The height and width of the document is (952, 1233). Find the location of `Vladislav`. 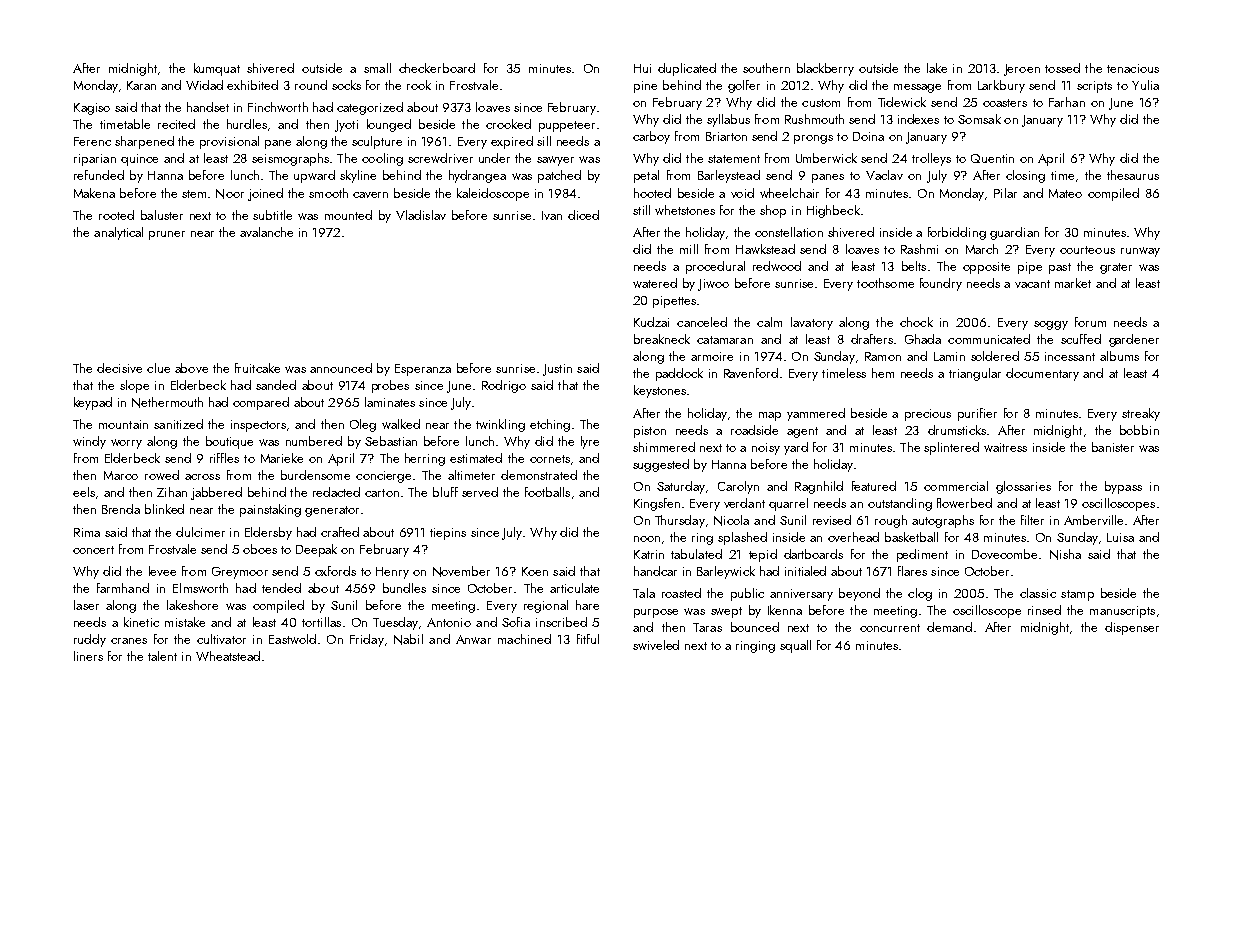

Vladislav is located at coordinates (421, 215).
